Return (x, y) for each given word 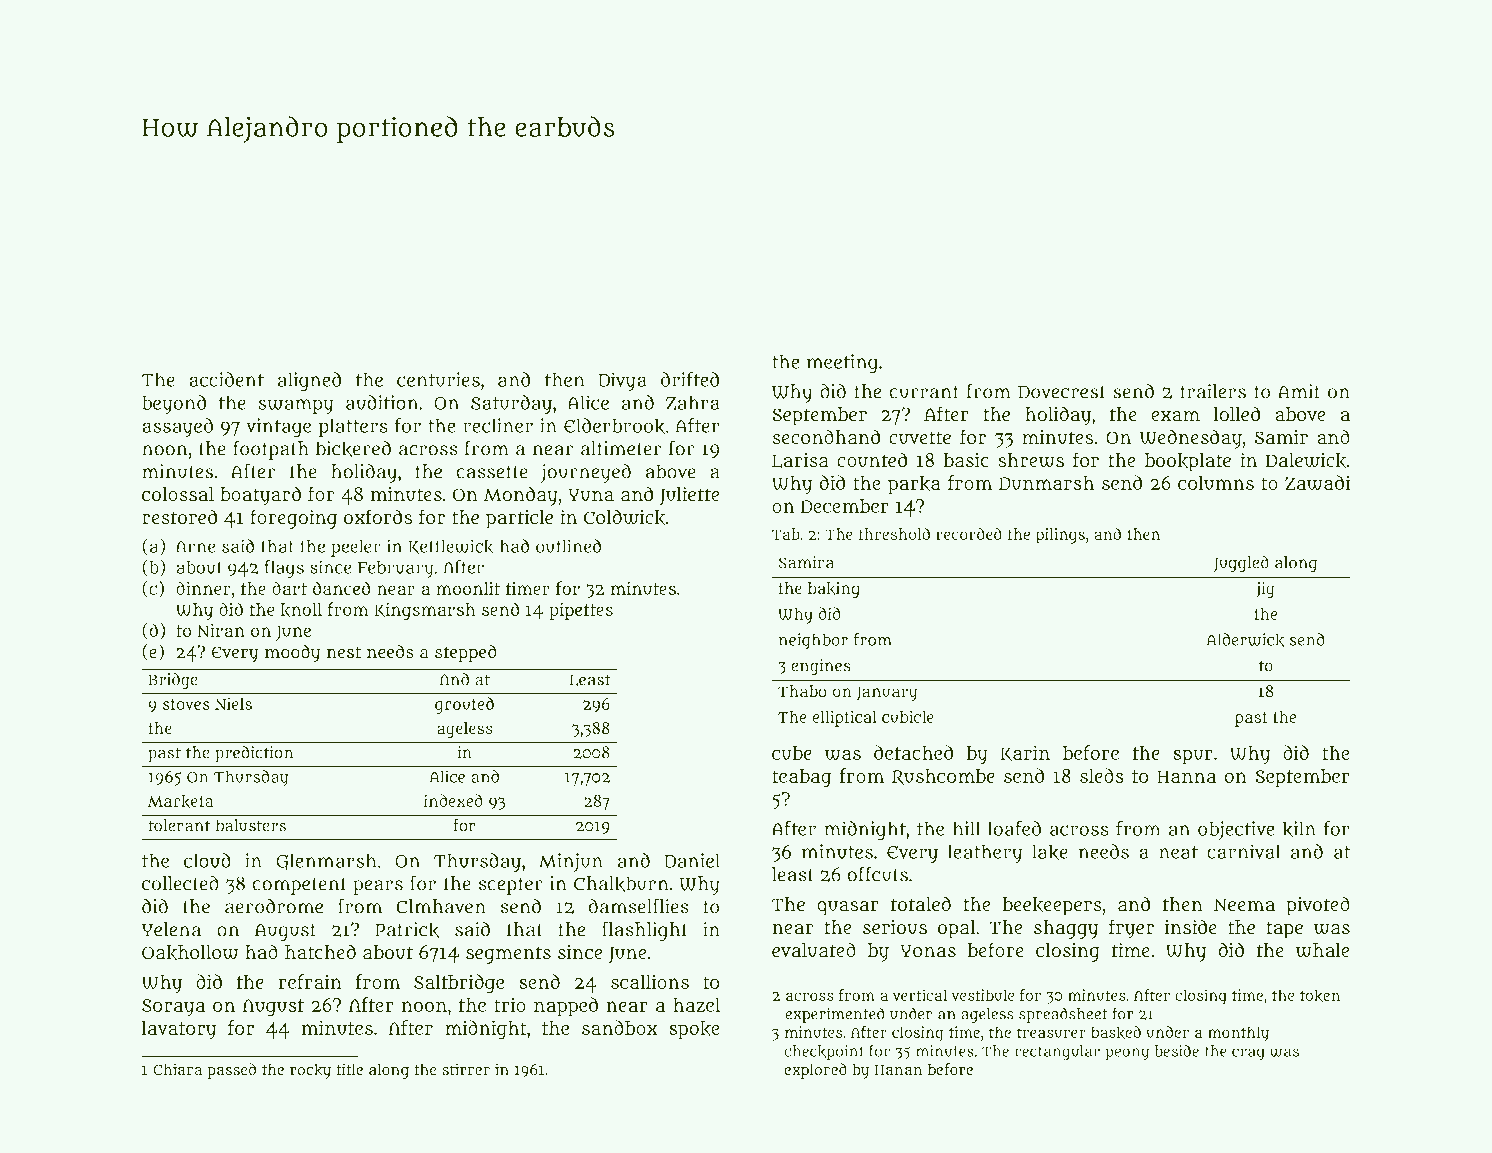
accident (226, 379)
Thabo (802, 691)
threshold (894, 533)
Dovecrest (1062, 392)
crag (1248, 1054)
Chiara (177, 1069)
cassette (492, 472)
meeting (842, 364)
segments (508, 955)
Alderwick (1245, 640)
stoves (186, 704)
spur (1193, 757)
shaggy (1066, 929)
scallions (650, 981)
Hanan (898, 1070)
